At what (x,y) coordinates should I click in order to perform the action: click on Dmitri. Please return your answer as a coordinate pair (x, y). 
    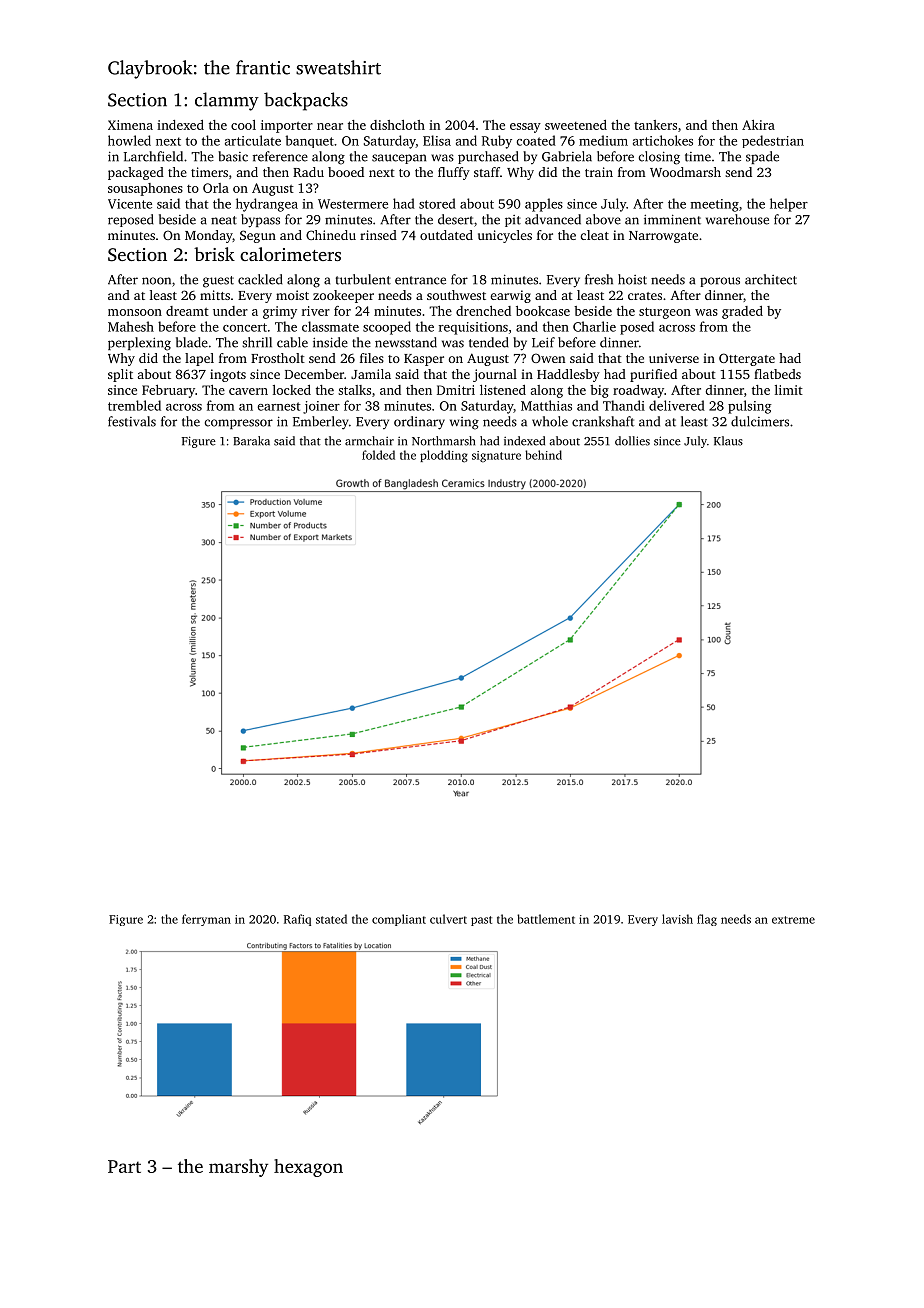
    Looking at the image, I should click on (456, 390).
